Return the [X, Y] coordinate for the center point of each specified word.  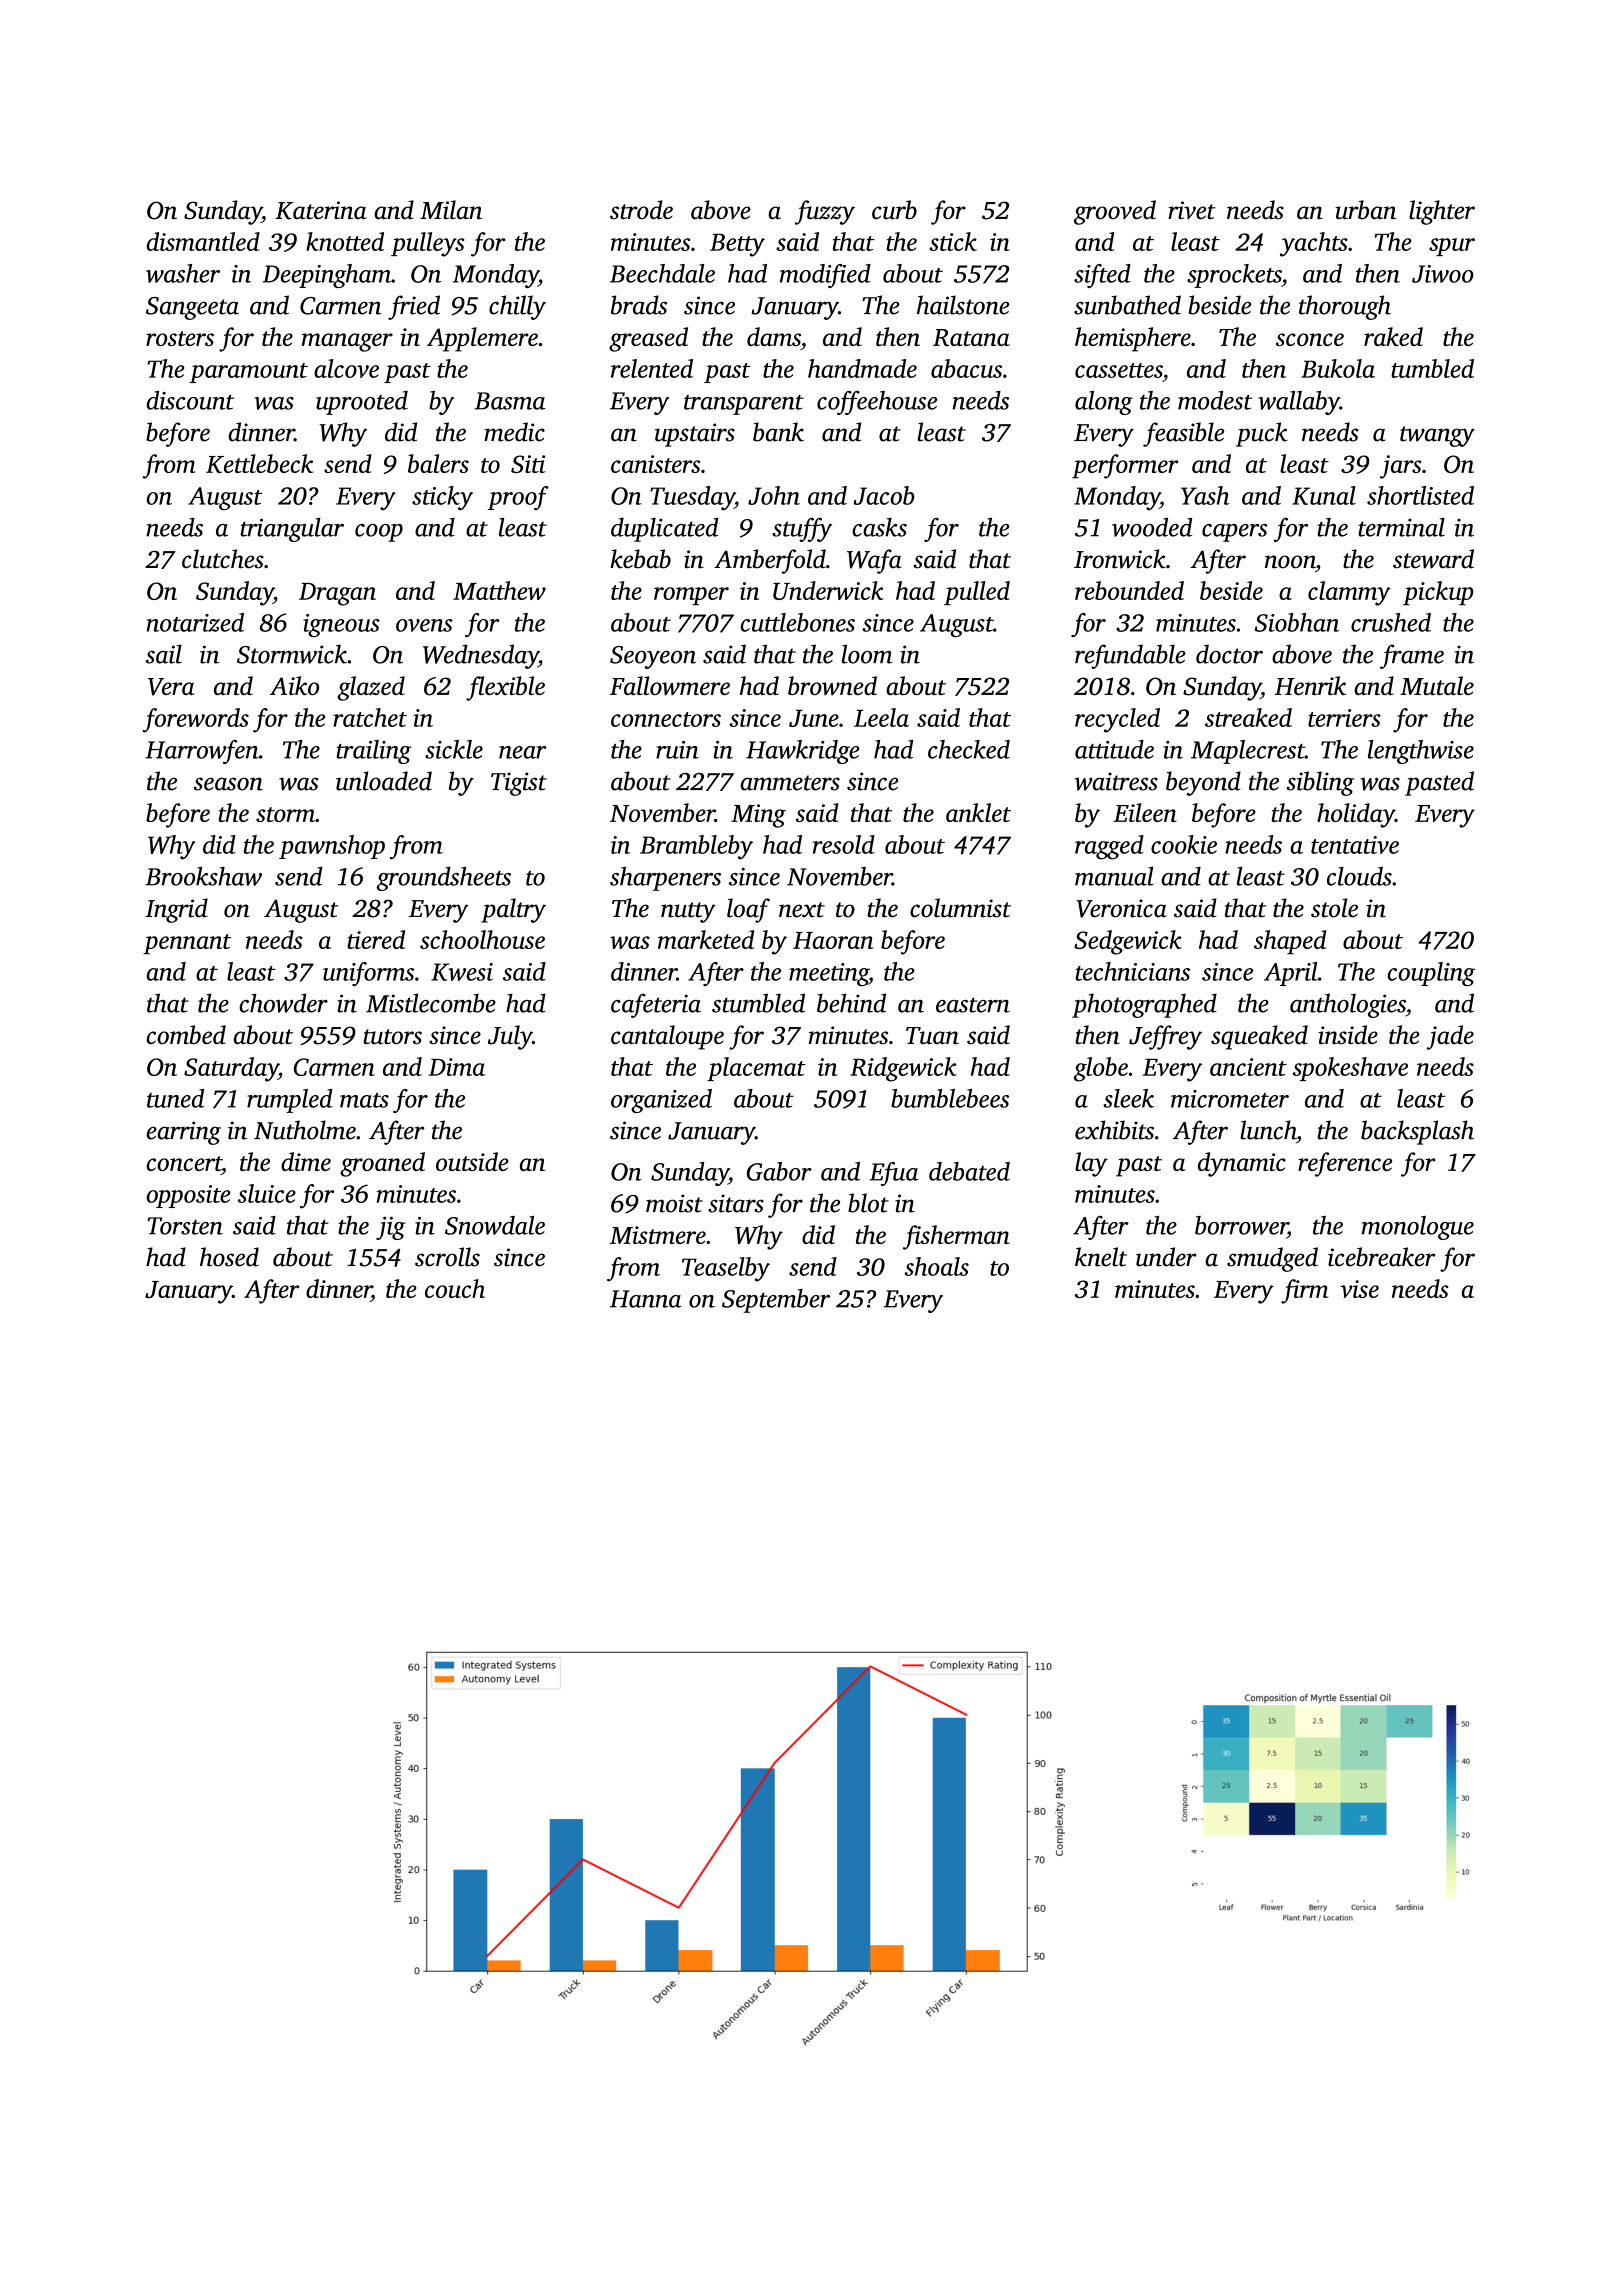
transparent [744, 405]
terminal [1401, 527]
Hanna [645, 1299]
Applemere [482, 339]
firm [1305, 1291]
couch [455, 1288]
